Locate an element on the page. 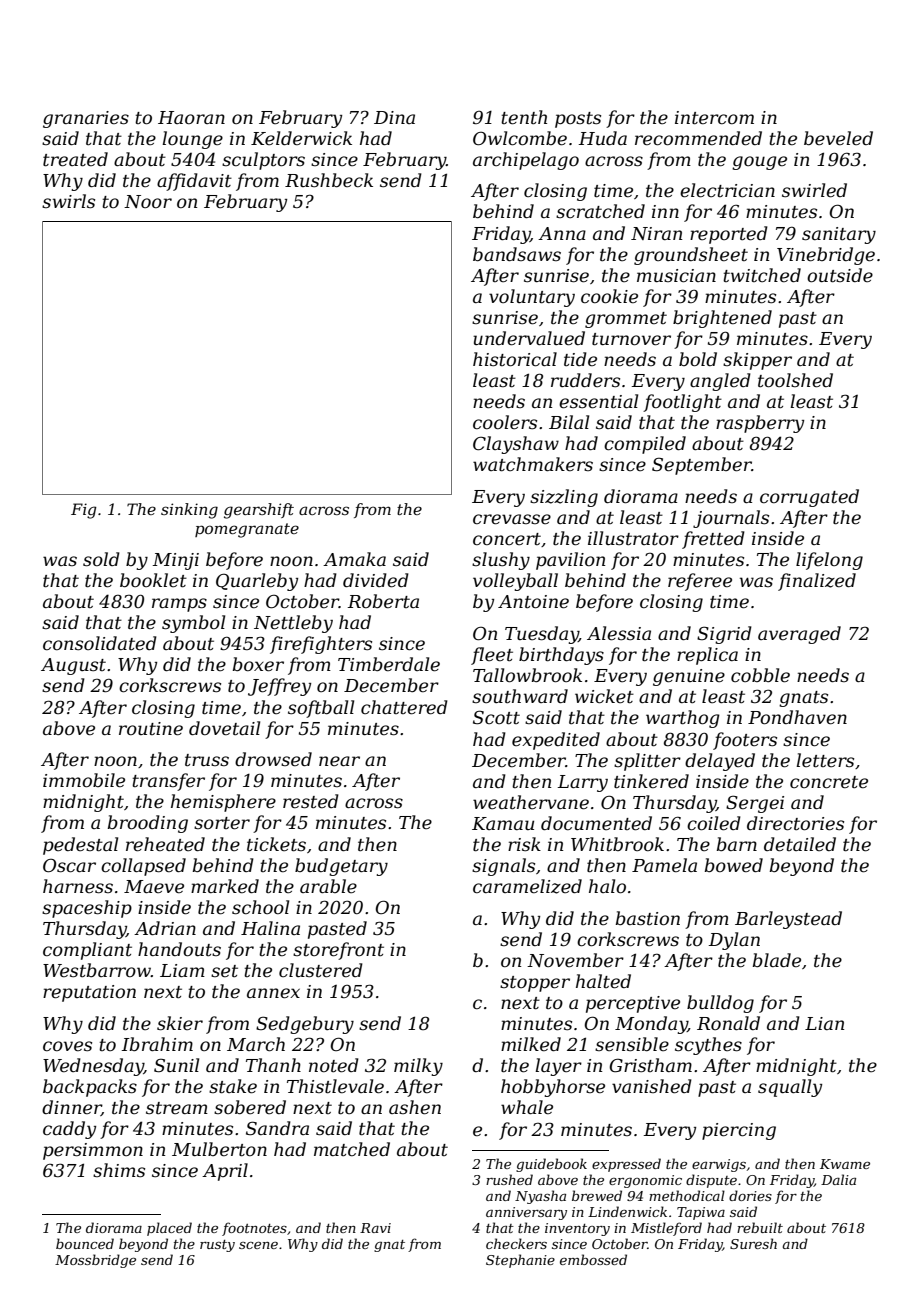  bulldog is located at coordinates (720, 1004).
